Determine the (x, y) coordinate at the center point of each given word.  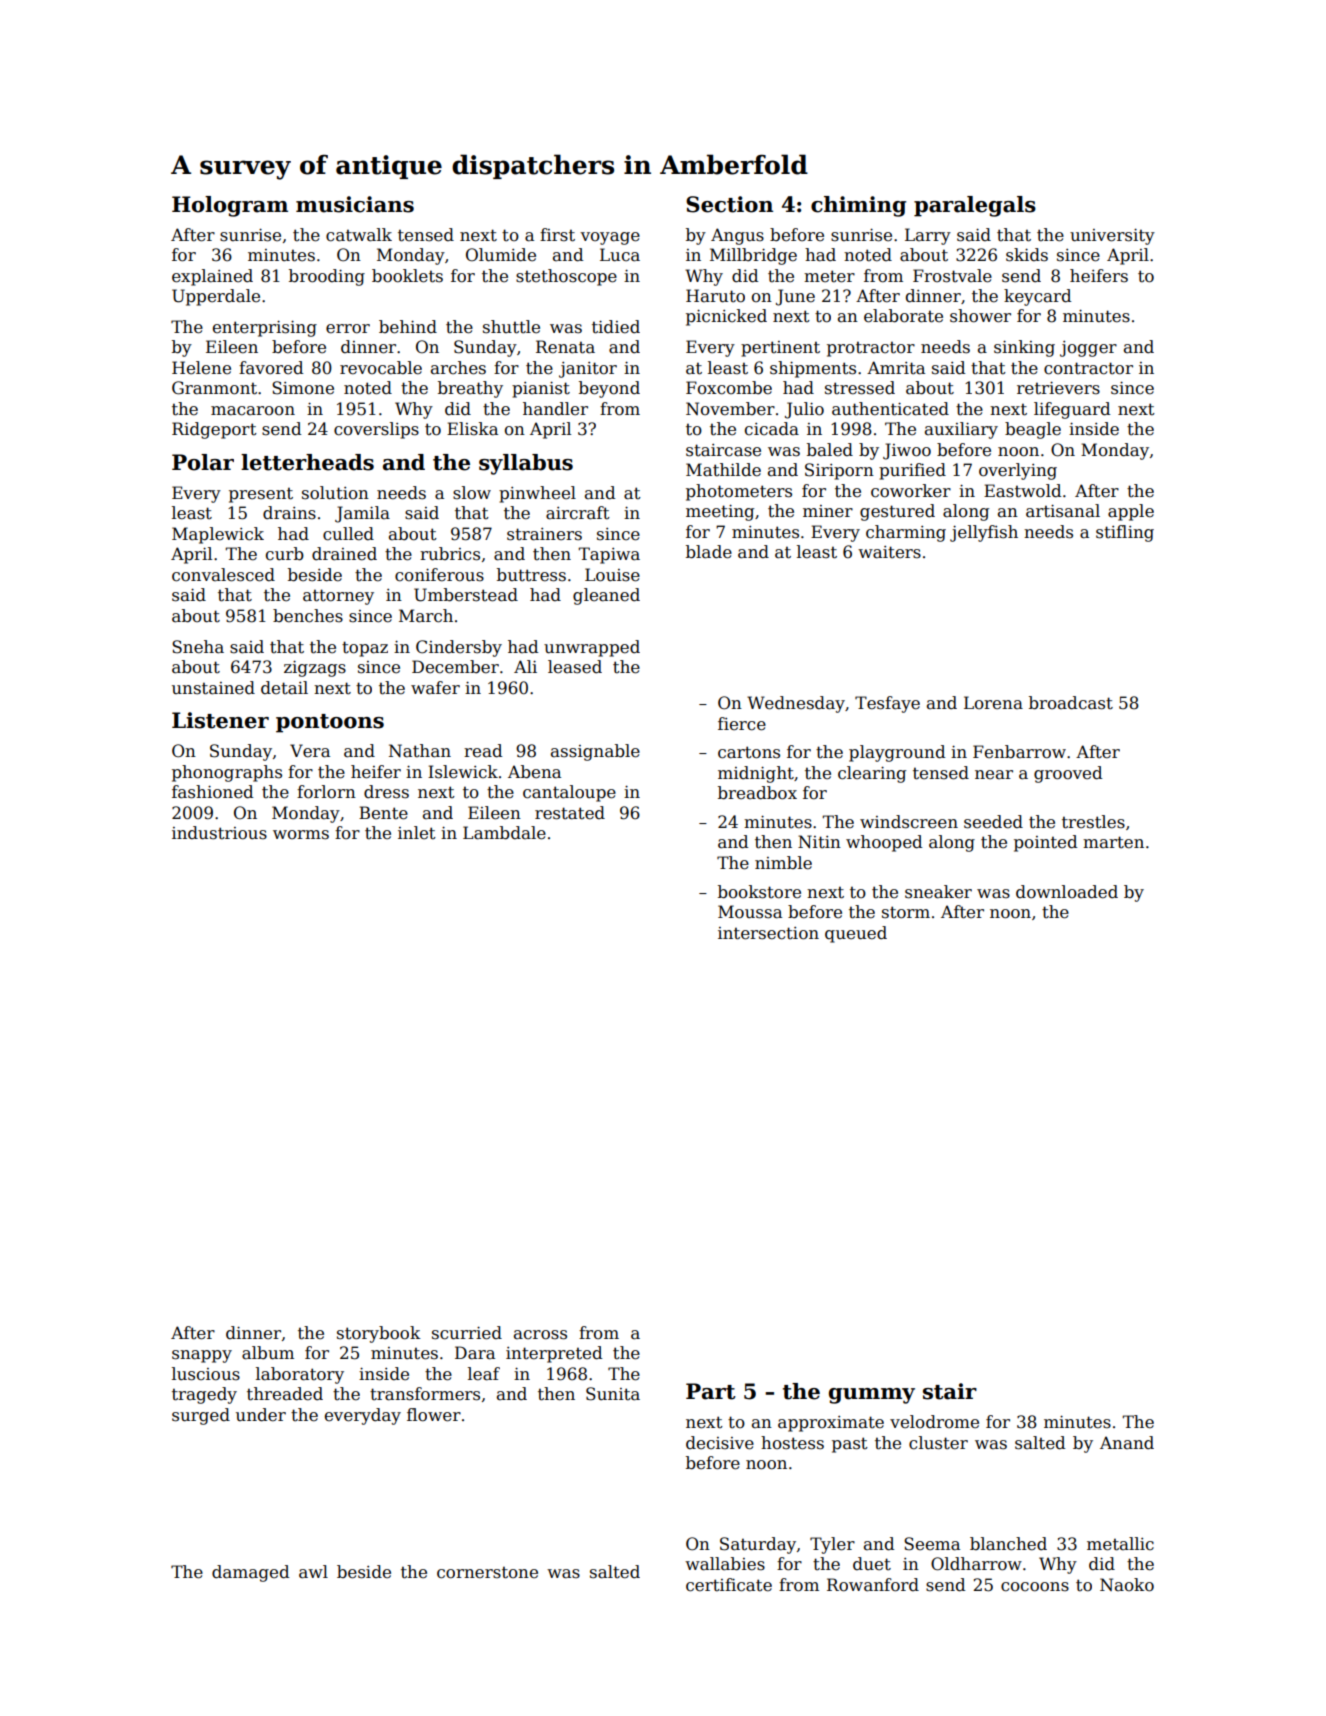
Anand (1127, 1443)
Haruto (715, 296)
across (540, 1335)
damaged (250, 1573)
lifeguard (1072, 410)
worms (301, 835)
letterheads (307, 462)
